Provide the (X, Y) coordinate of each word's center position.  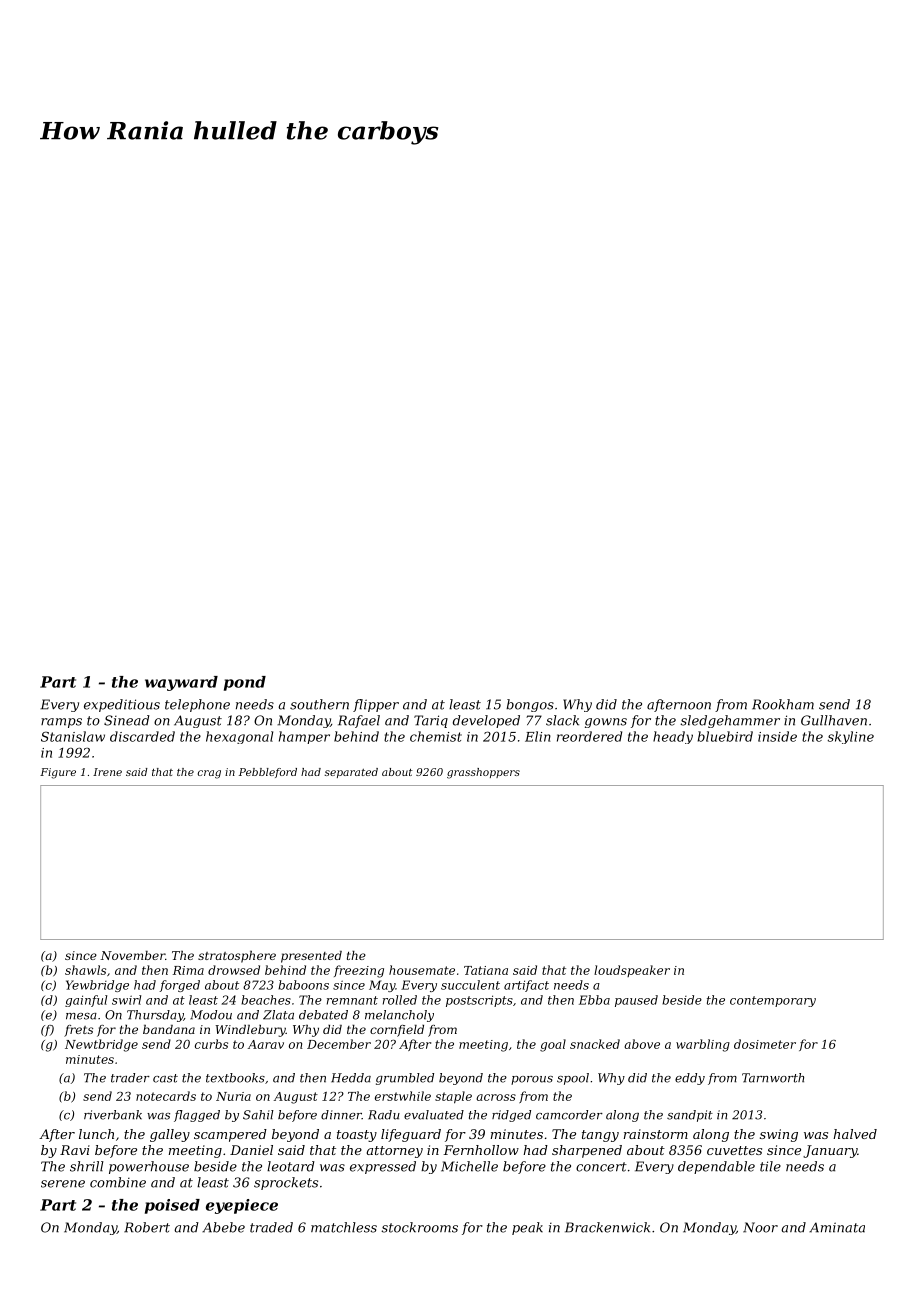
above (642, 1044)
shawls (85, 970)
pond (245, 683)
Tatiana (486, 970)
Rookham (783, 704)
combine (118, 1182)
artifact (526, 986)
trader (130, 1078)
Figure (58, 773)
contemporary (773, 1001)
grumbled (405, 1079)
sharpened (587, 1151)
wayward (181, 683)
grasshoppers (483, 773)
